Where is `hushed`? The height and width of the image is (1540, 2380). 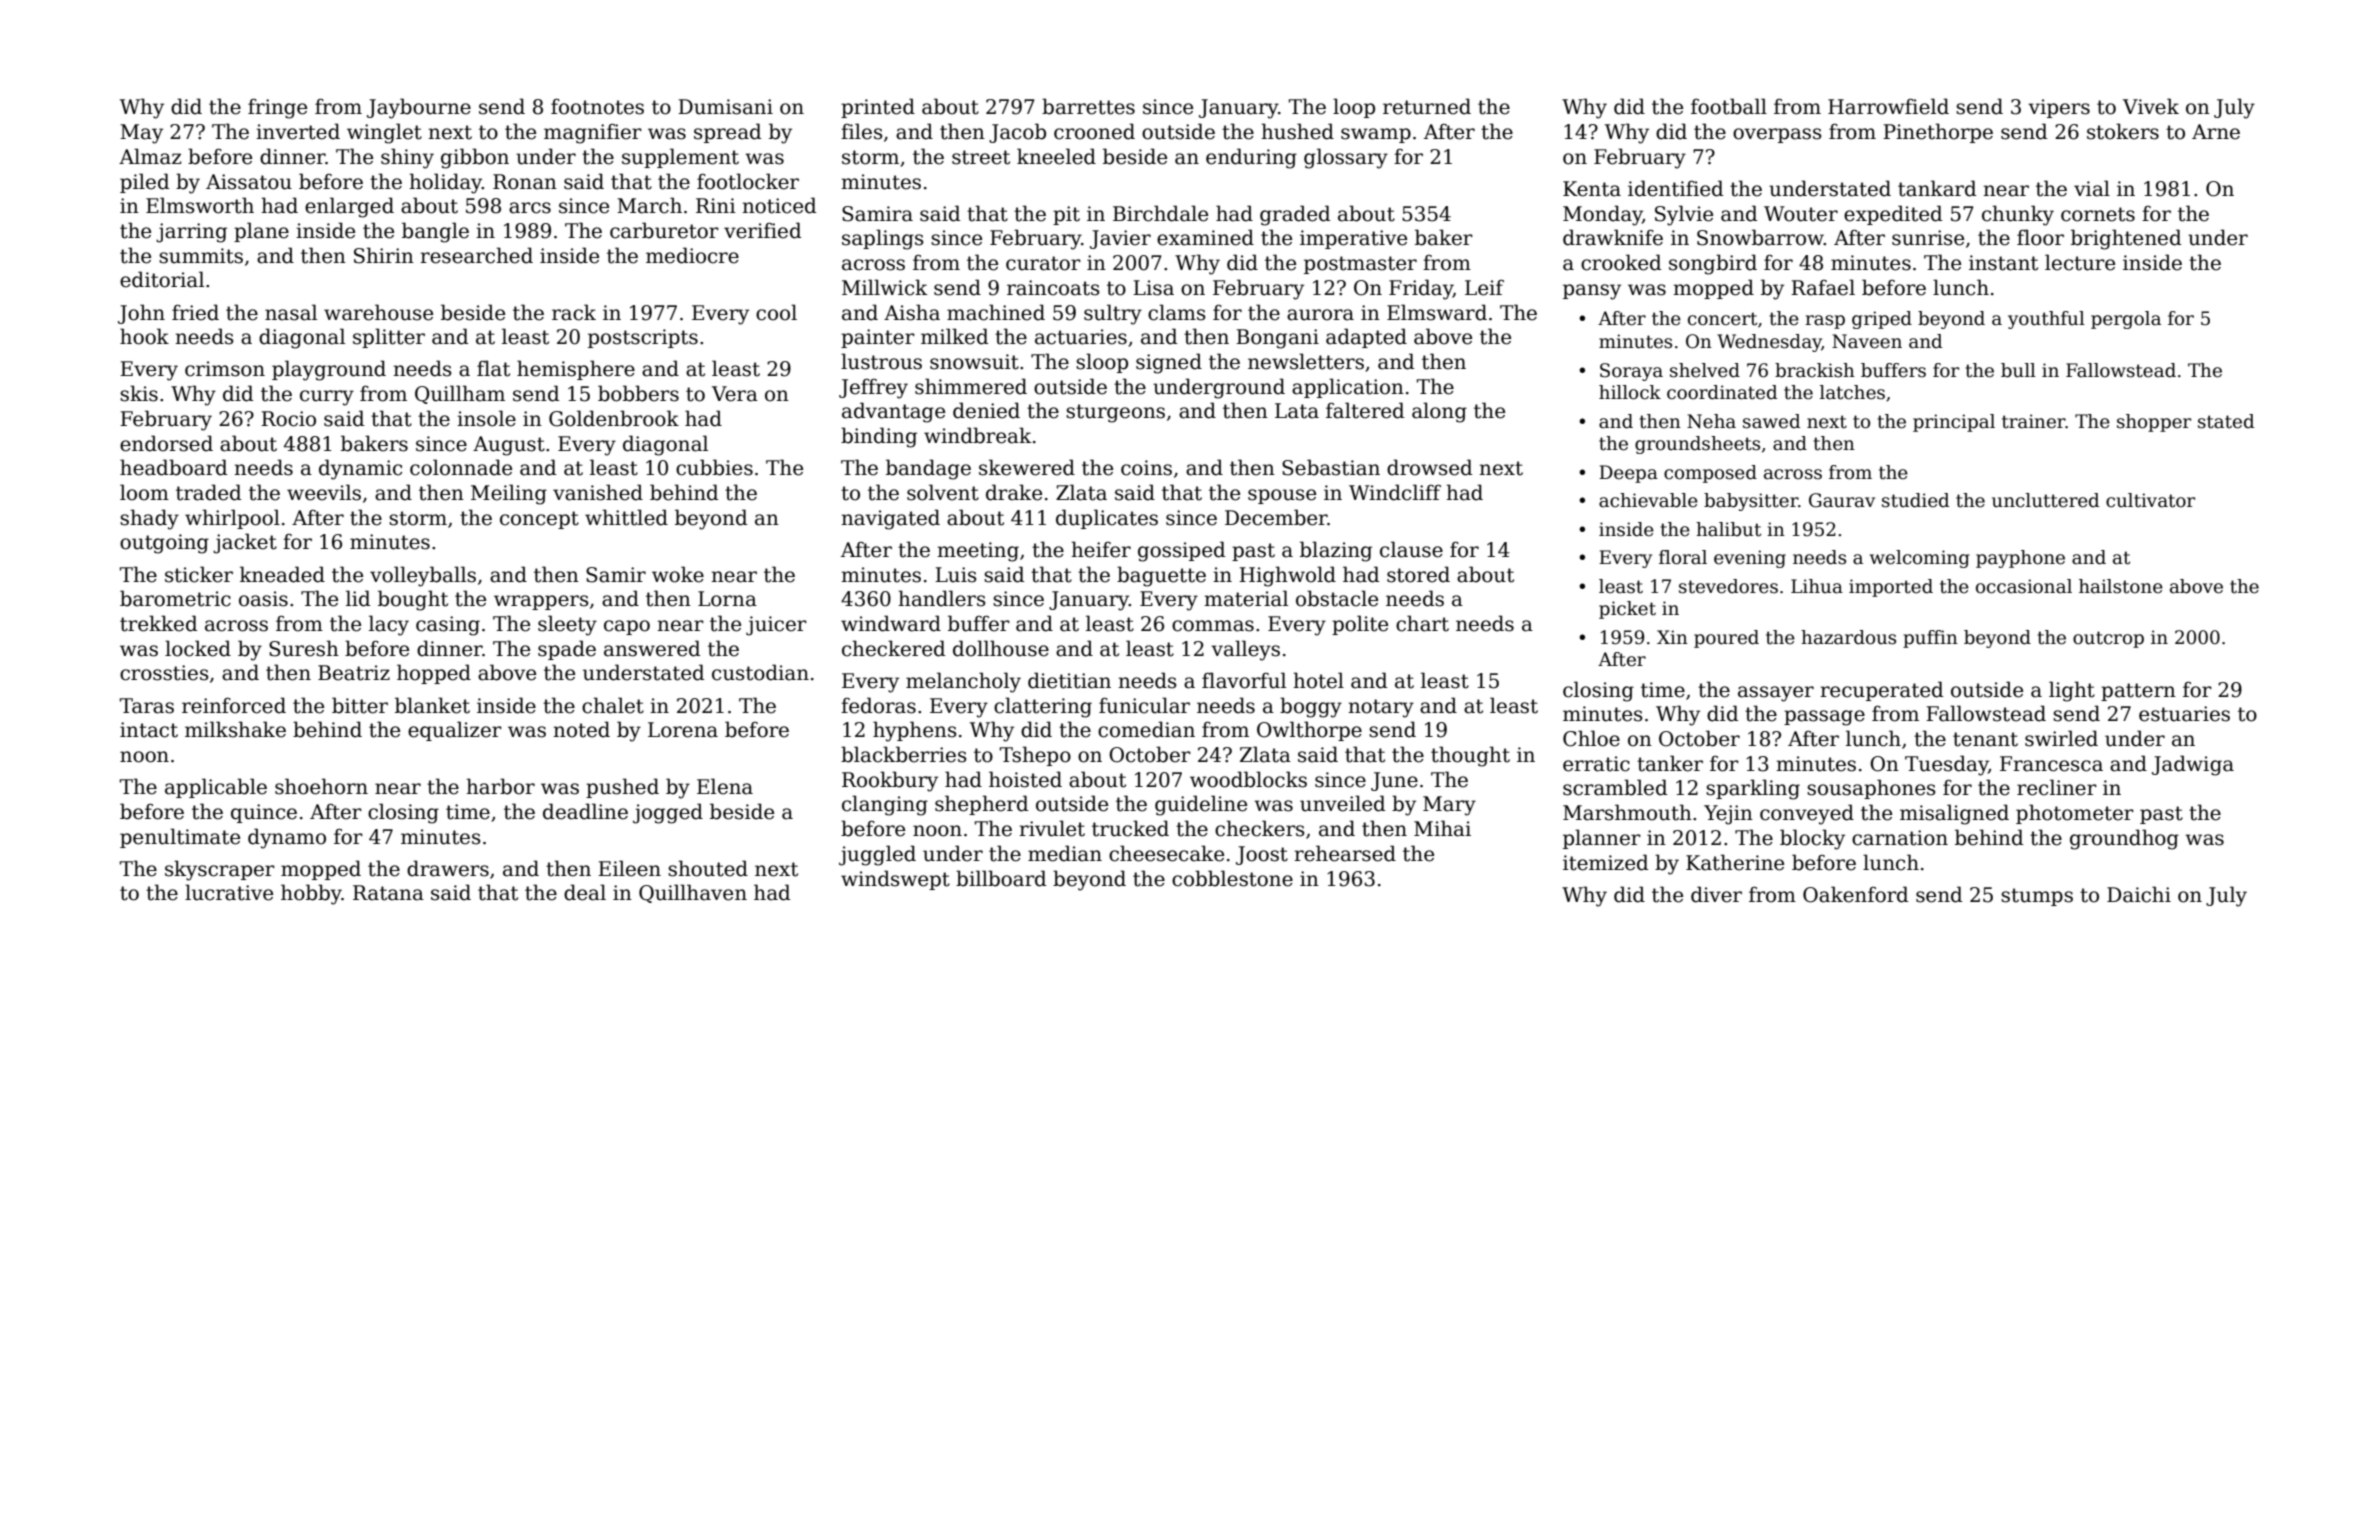
hushed is located at coordinates (1297, 131).
